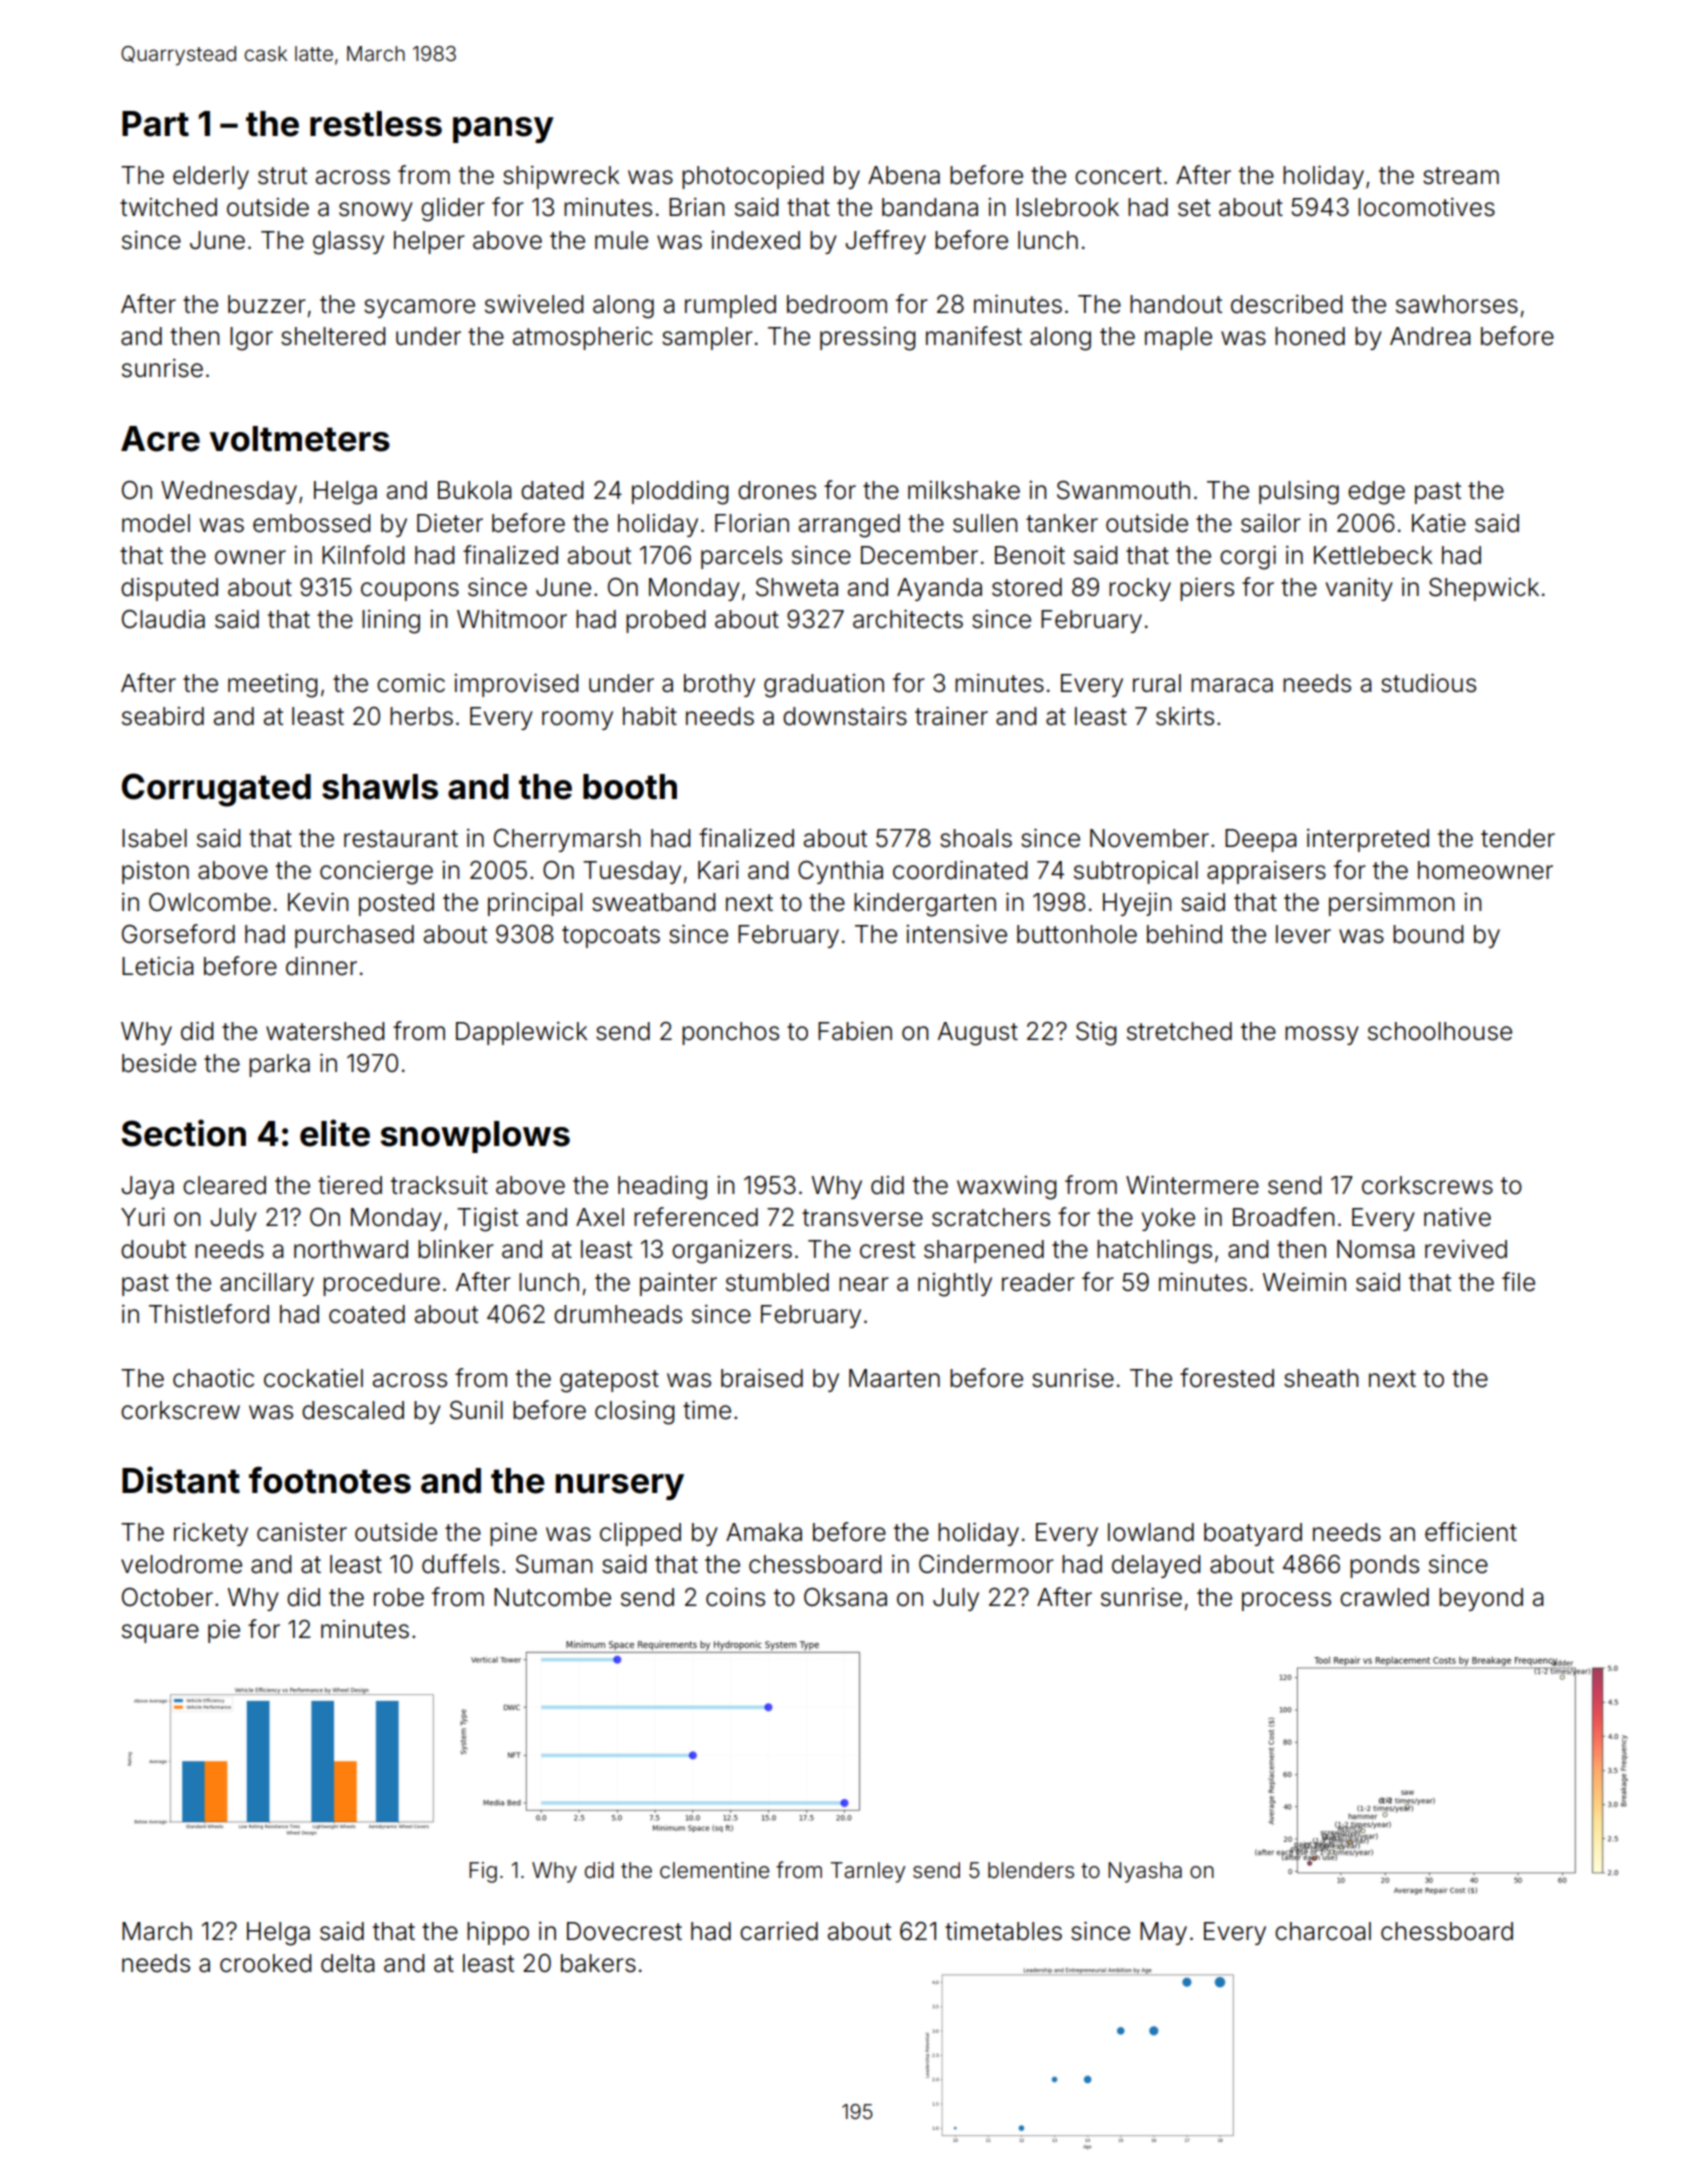 The height and width of the screenshot is (2178, 1683). What do you see at coordinates (930, 207) in the screenshot?
I see `bandana` at bounding box center [930, 207].
